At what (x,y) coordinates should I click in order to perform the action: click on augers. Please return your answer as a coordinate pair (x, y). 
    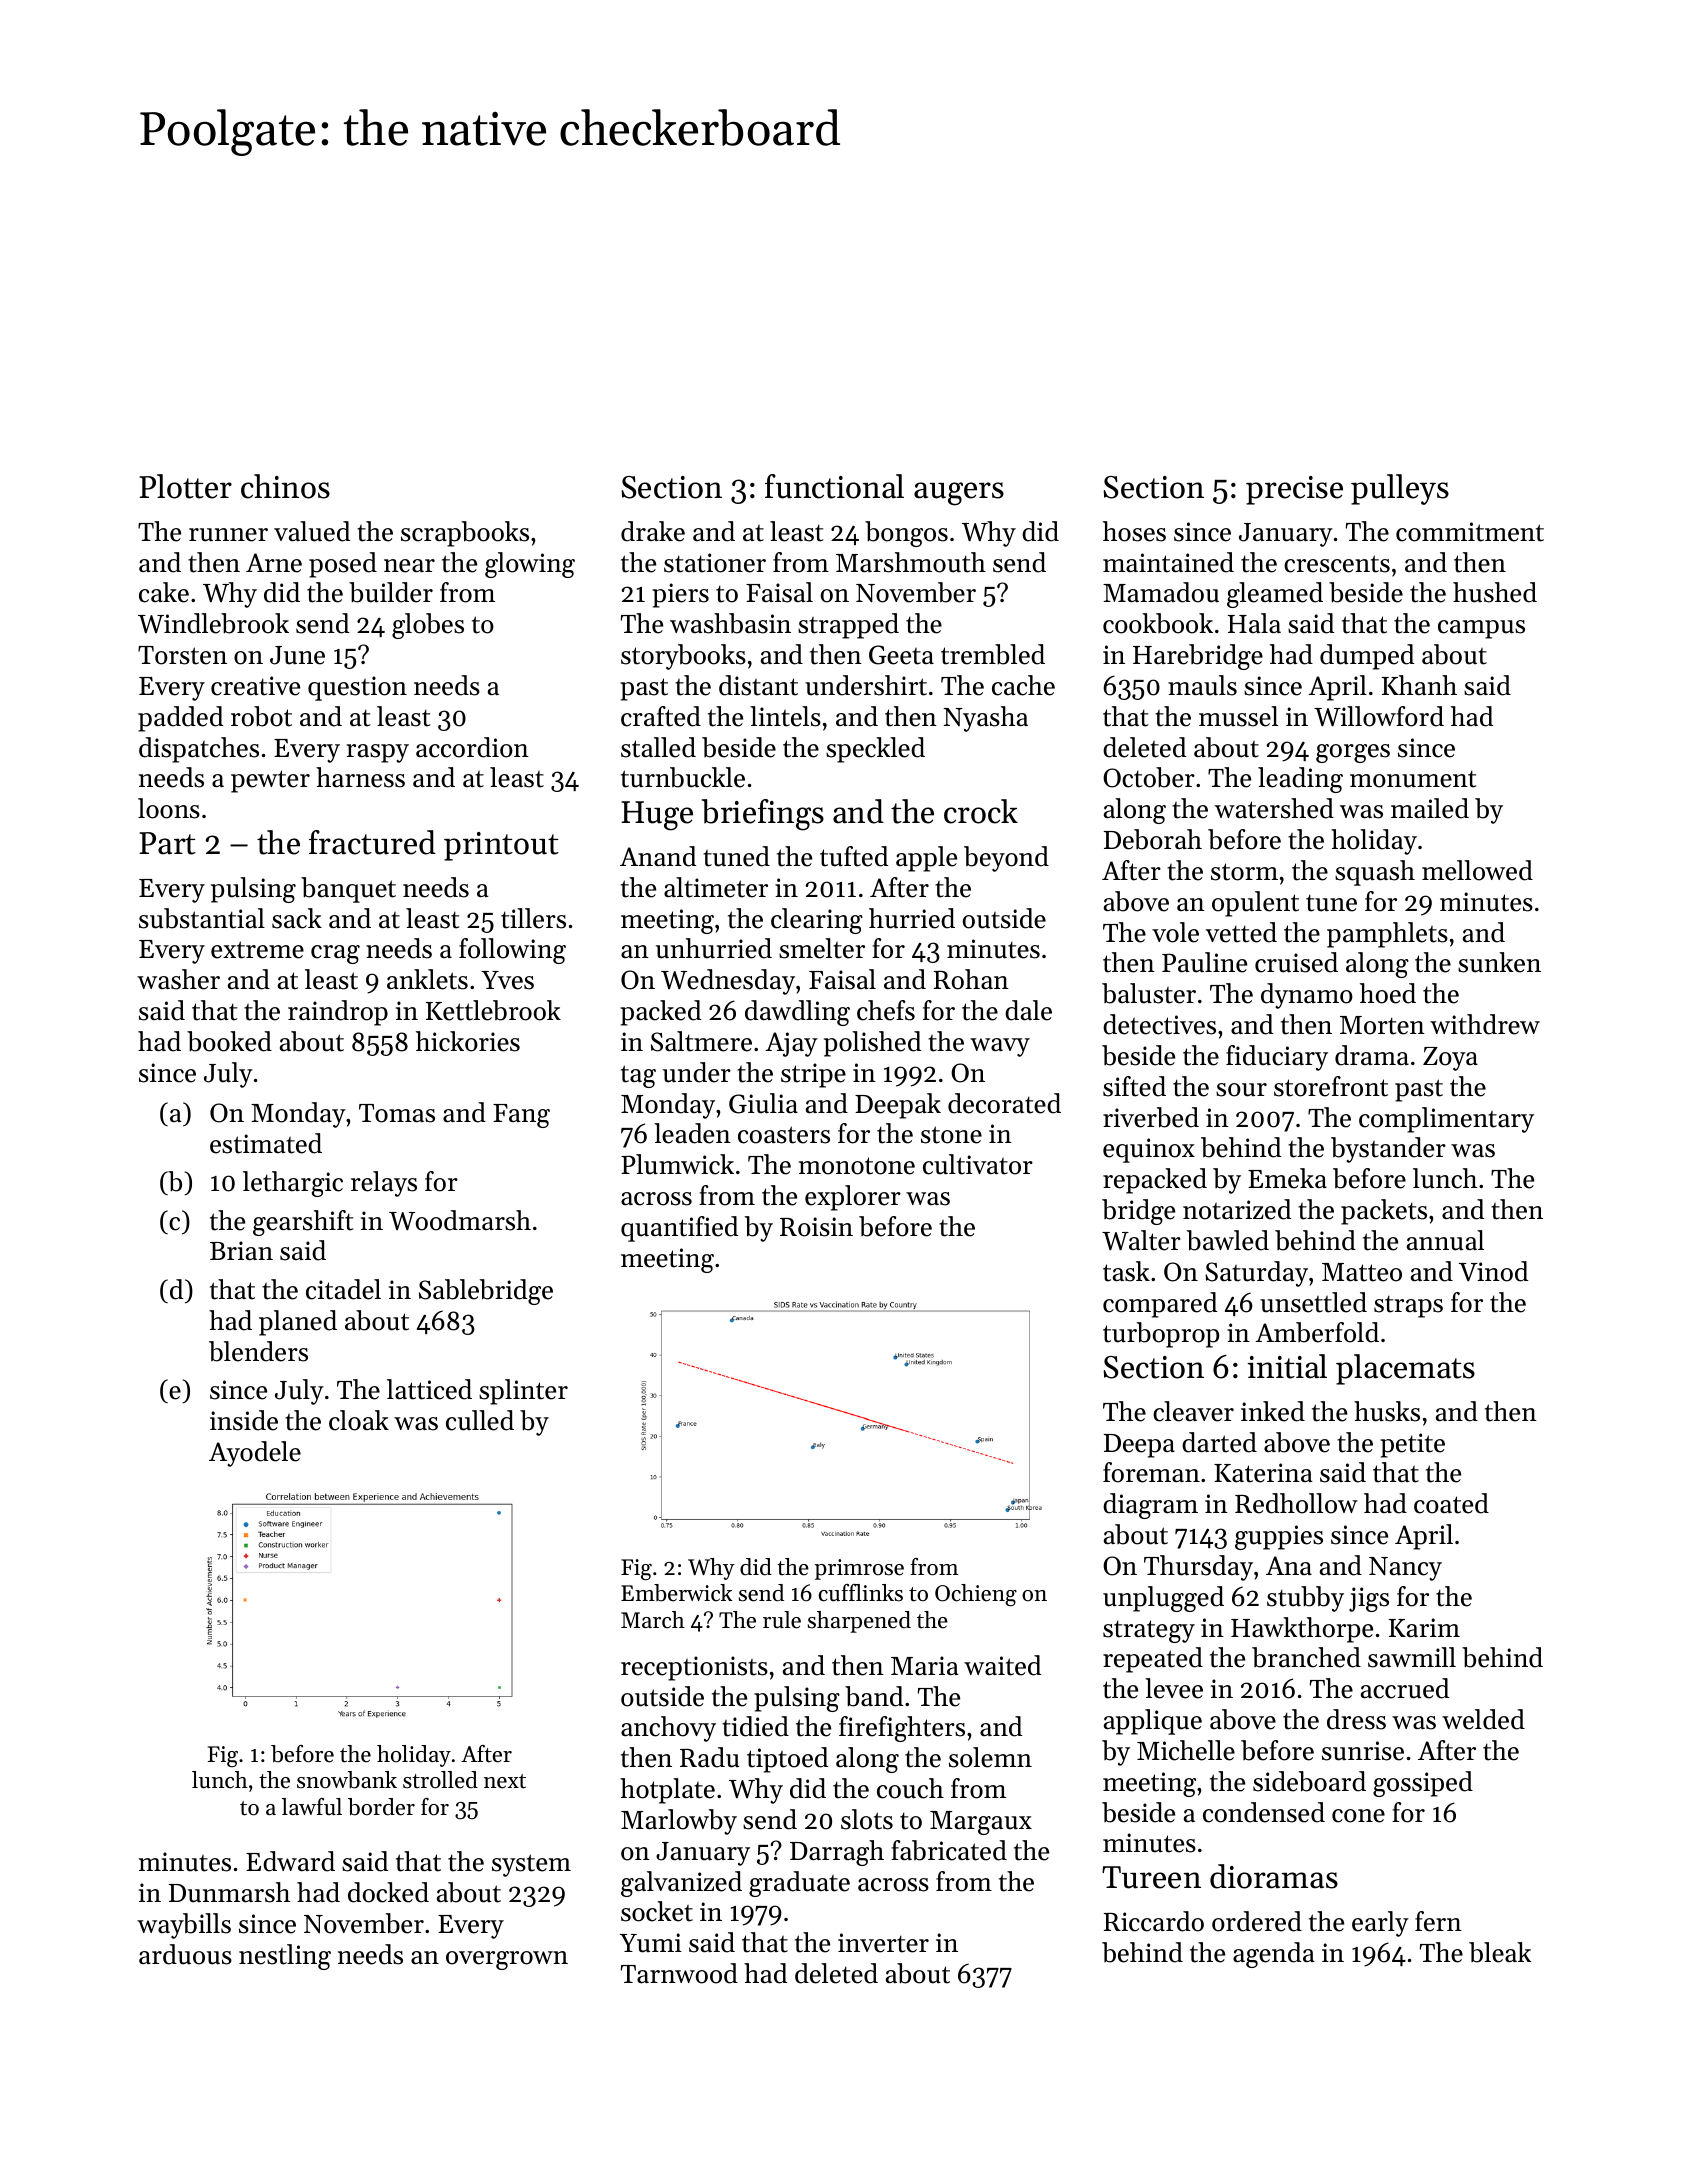
    Looking at the image, I should click on (959, 494).
